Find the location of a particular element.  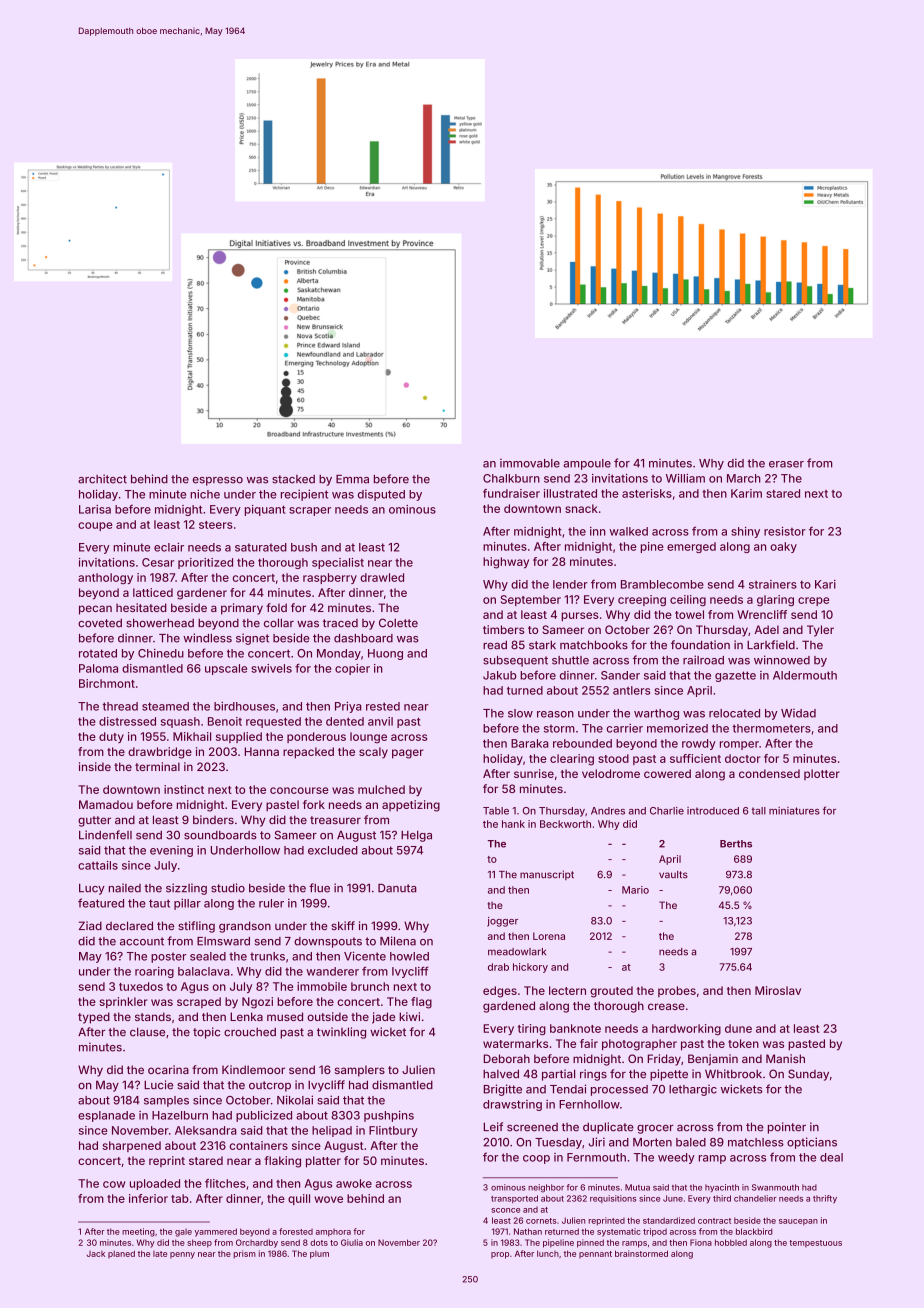

inferior is located at coordinates (148, 1198).
